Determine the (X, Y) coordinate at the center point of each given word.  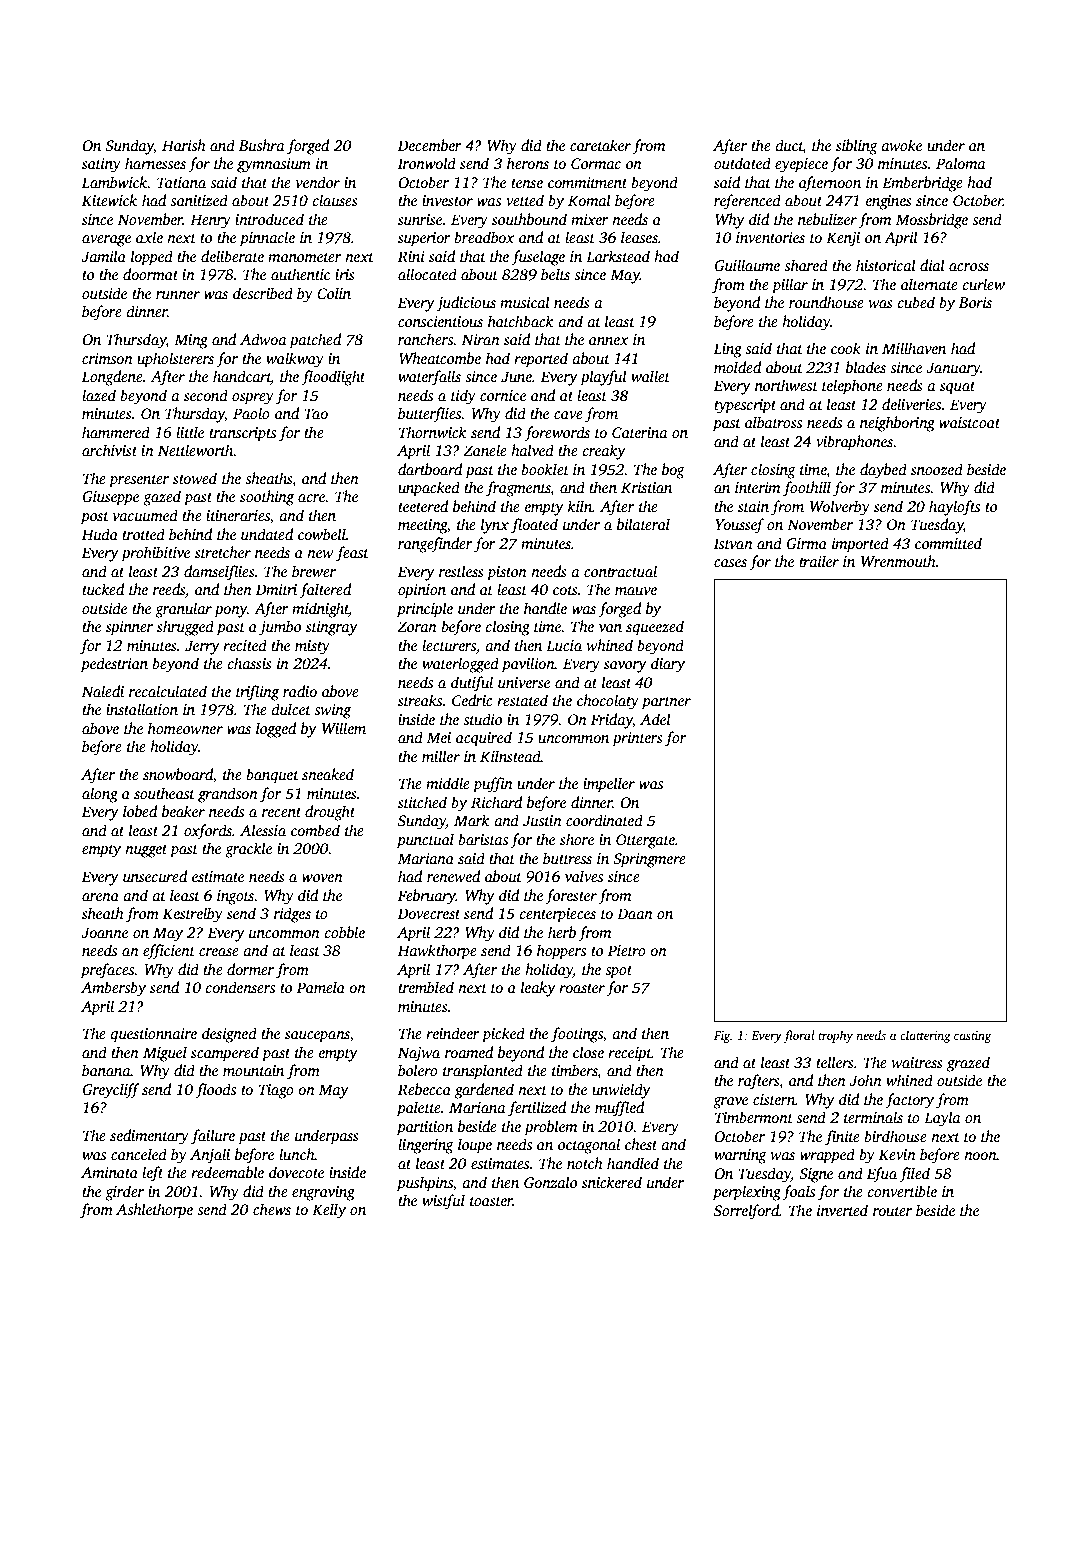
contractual (620, 571)
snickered (612, 1182)
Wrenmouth (898, 561)
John (865, 1080)
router (892, 1211)
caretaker (600, 145)
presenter (139, 481)
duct (789, 145)
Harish (184, 145)
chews (272, 1209)
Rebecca (424, 1089)
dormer (250, 969)
